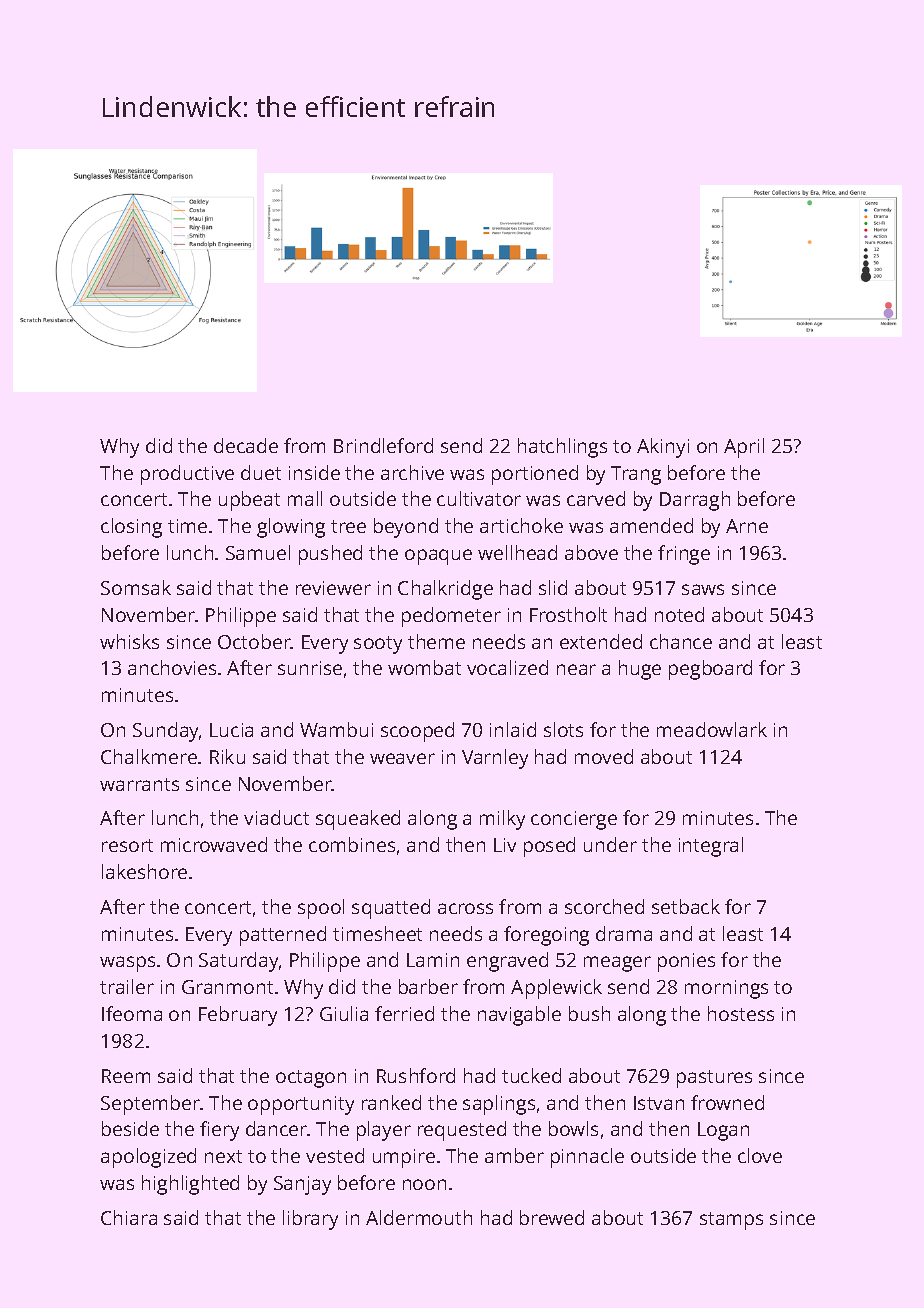  I want to click on warrants, so click(139, 784).
